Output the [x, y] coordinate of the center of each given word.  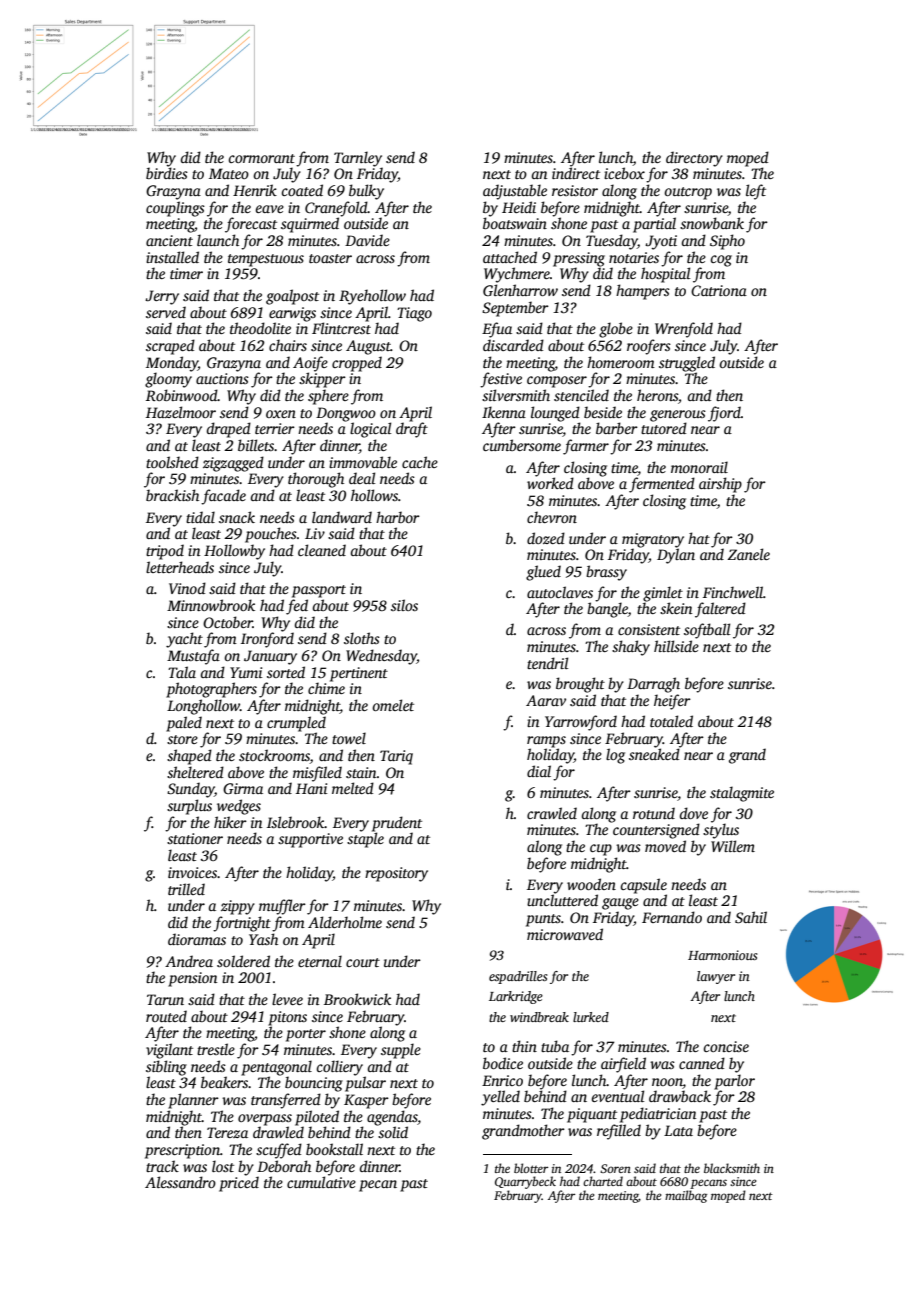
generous [678, 416]
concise [726, 1046]
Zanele [748, 554]
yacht [184, 640]
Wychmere [517, 275]
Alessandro [180, 1182]
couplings [175, 209]
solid [393, 1132]
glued [543, 573]
